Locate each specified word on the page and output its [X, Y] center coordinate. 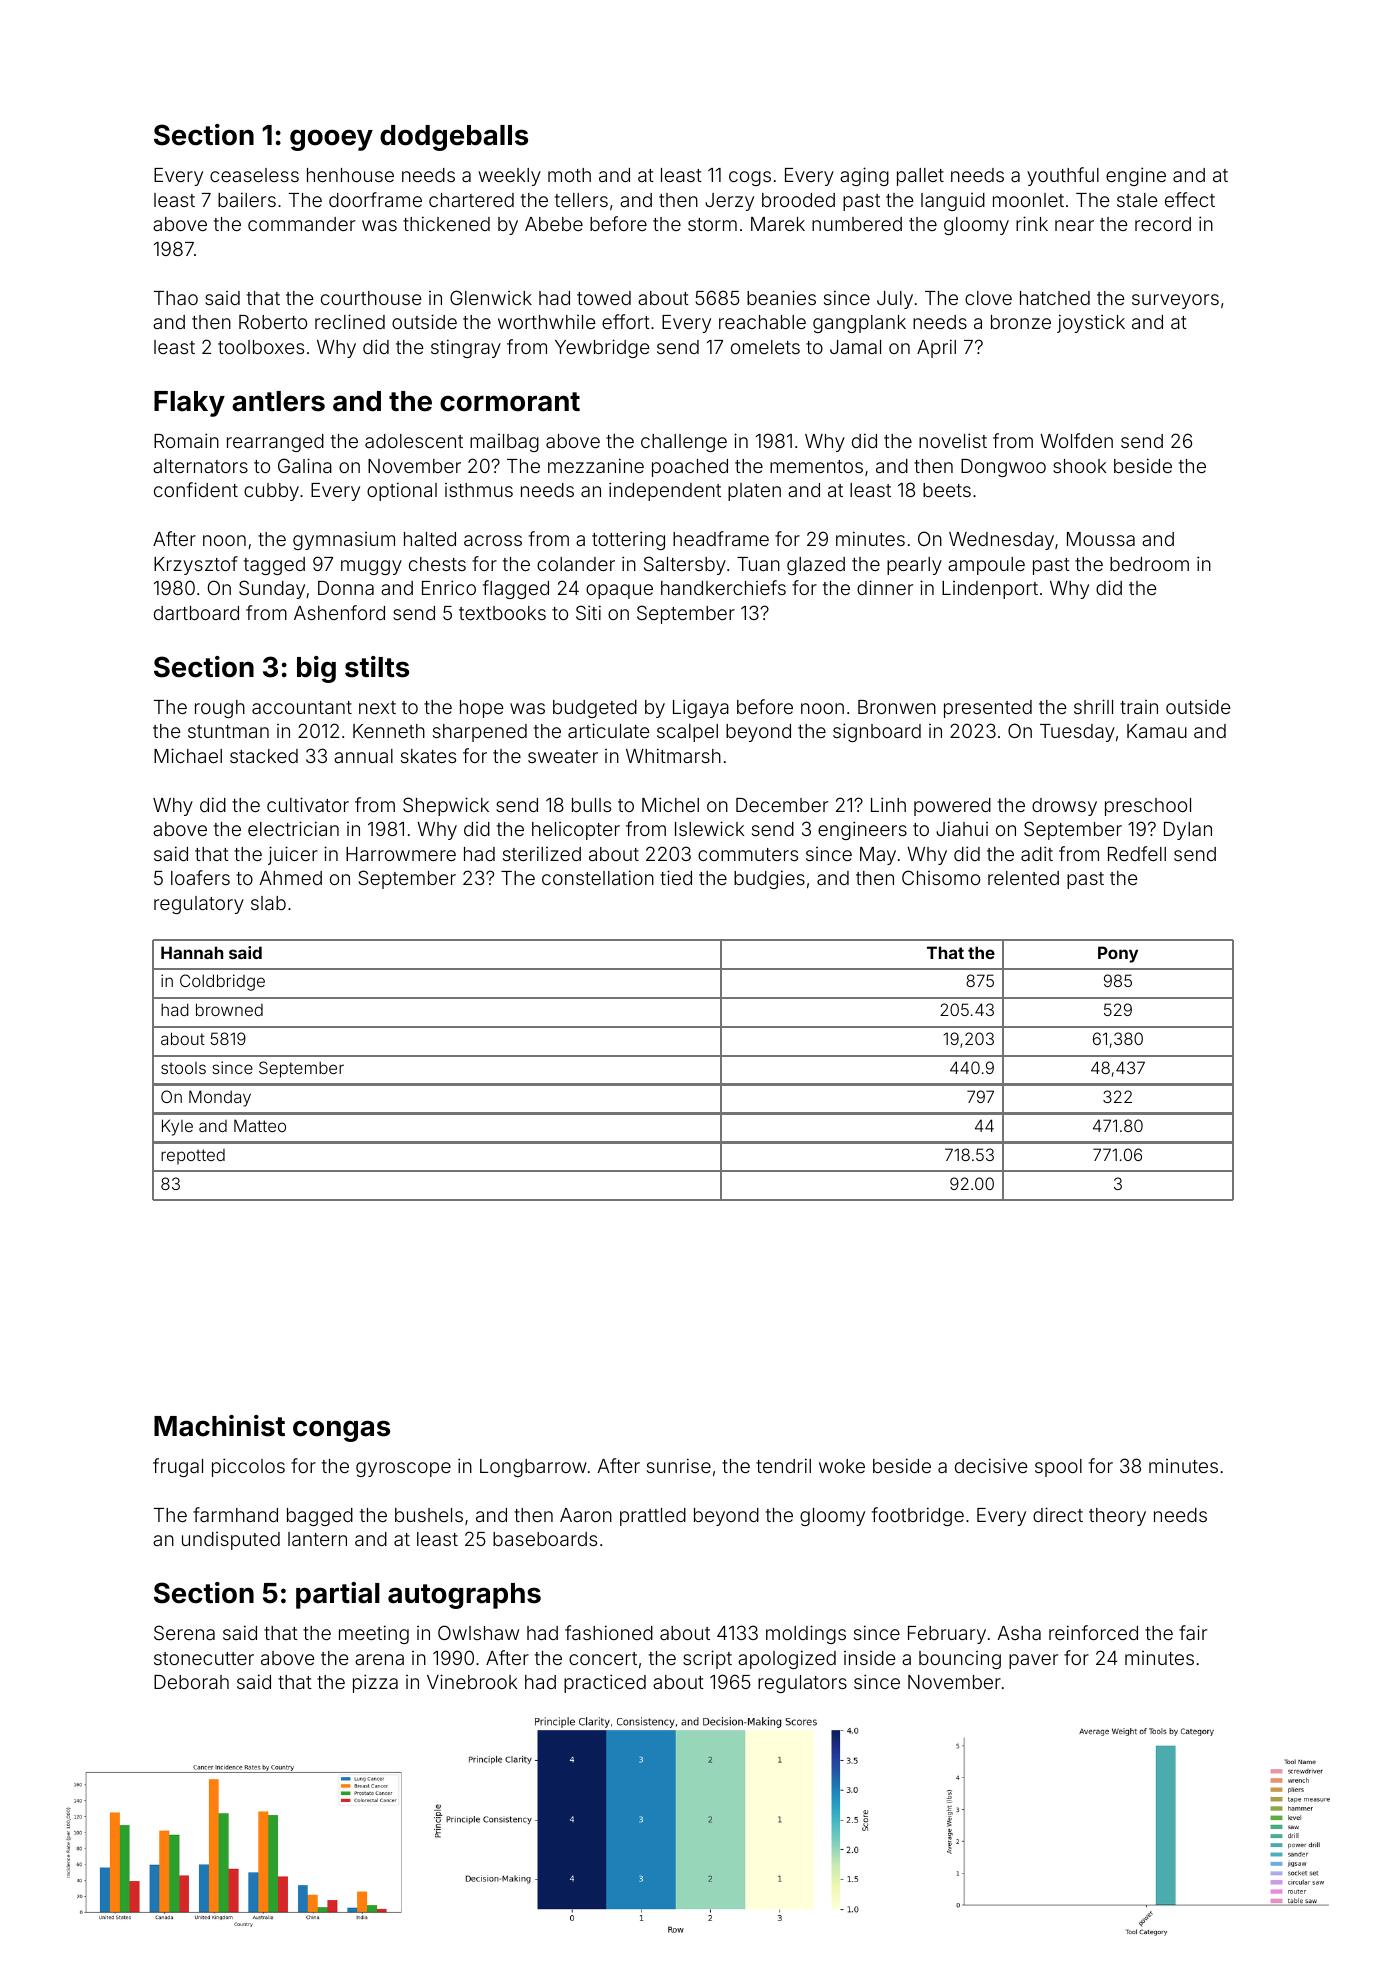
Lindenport [990, 590]
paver [1033, 1661]
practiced [605, 1683]
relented [1023, 878]
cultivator [308, 804]
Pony [1118, 954]
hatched [1055, 298]
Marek [778, 224]
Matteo [260, 1125]
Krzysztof [196, 565]
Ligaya [701, 708]
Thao [176, 298]
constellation [598, 877]
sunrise [679, 1465]
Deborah [191, 1682]
